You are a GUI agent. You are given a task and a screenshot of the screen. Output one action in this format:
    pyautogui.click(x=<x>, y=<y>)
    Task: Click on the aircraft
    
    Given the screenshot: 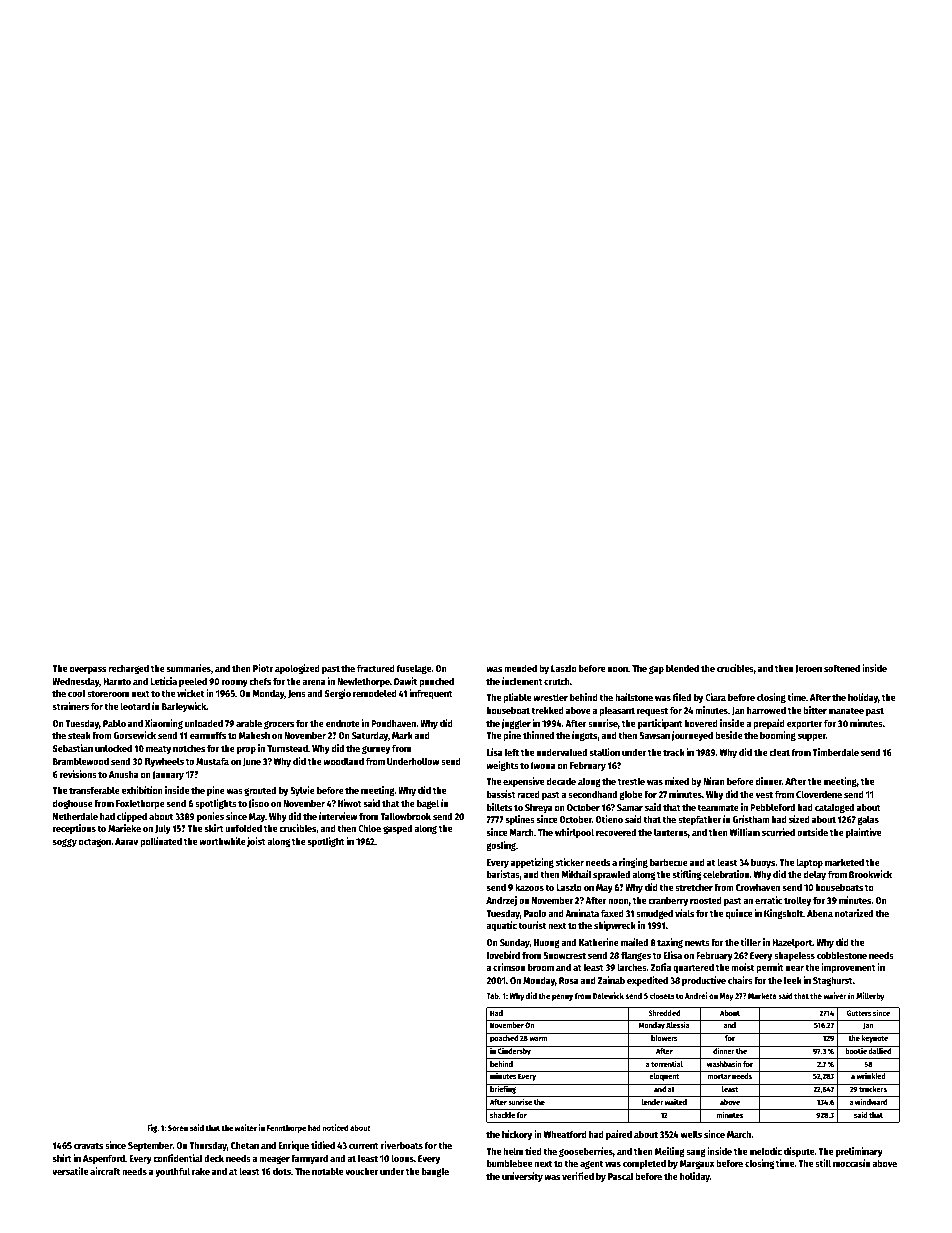 What is the action you would take?
    pyautogui.click(x=105, y=1171)
